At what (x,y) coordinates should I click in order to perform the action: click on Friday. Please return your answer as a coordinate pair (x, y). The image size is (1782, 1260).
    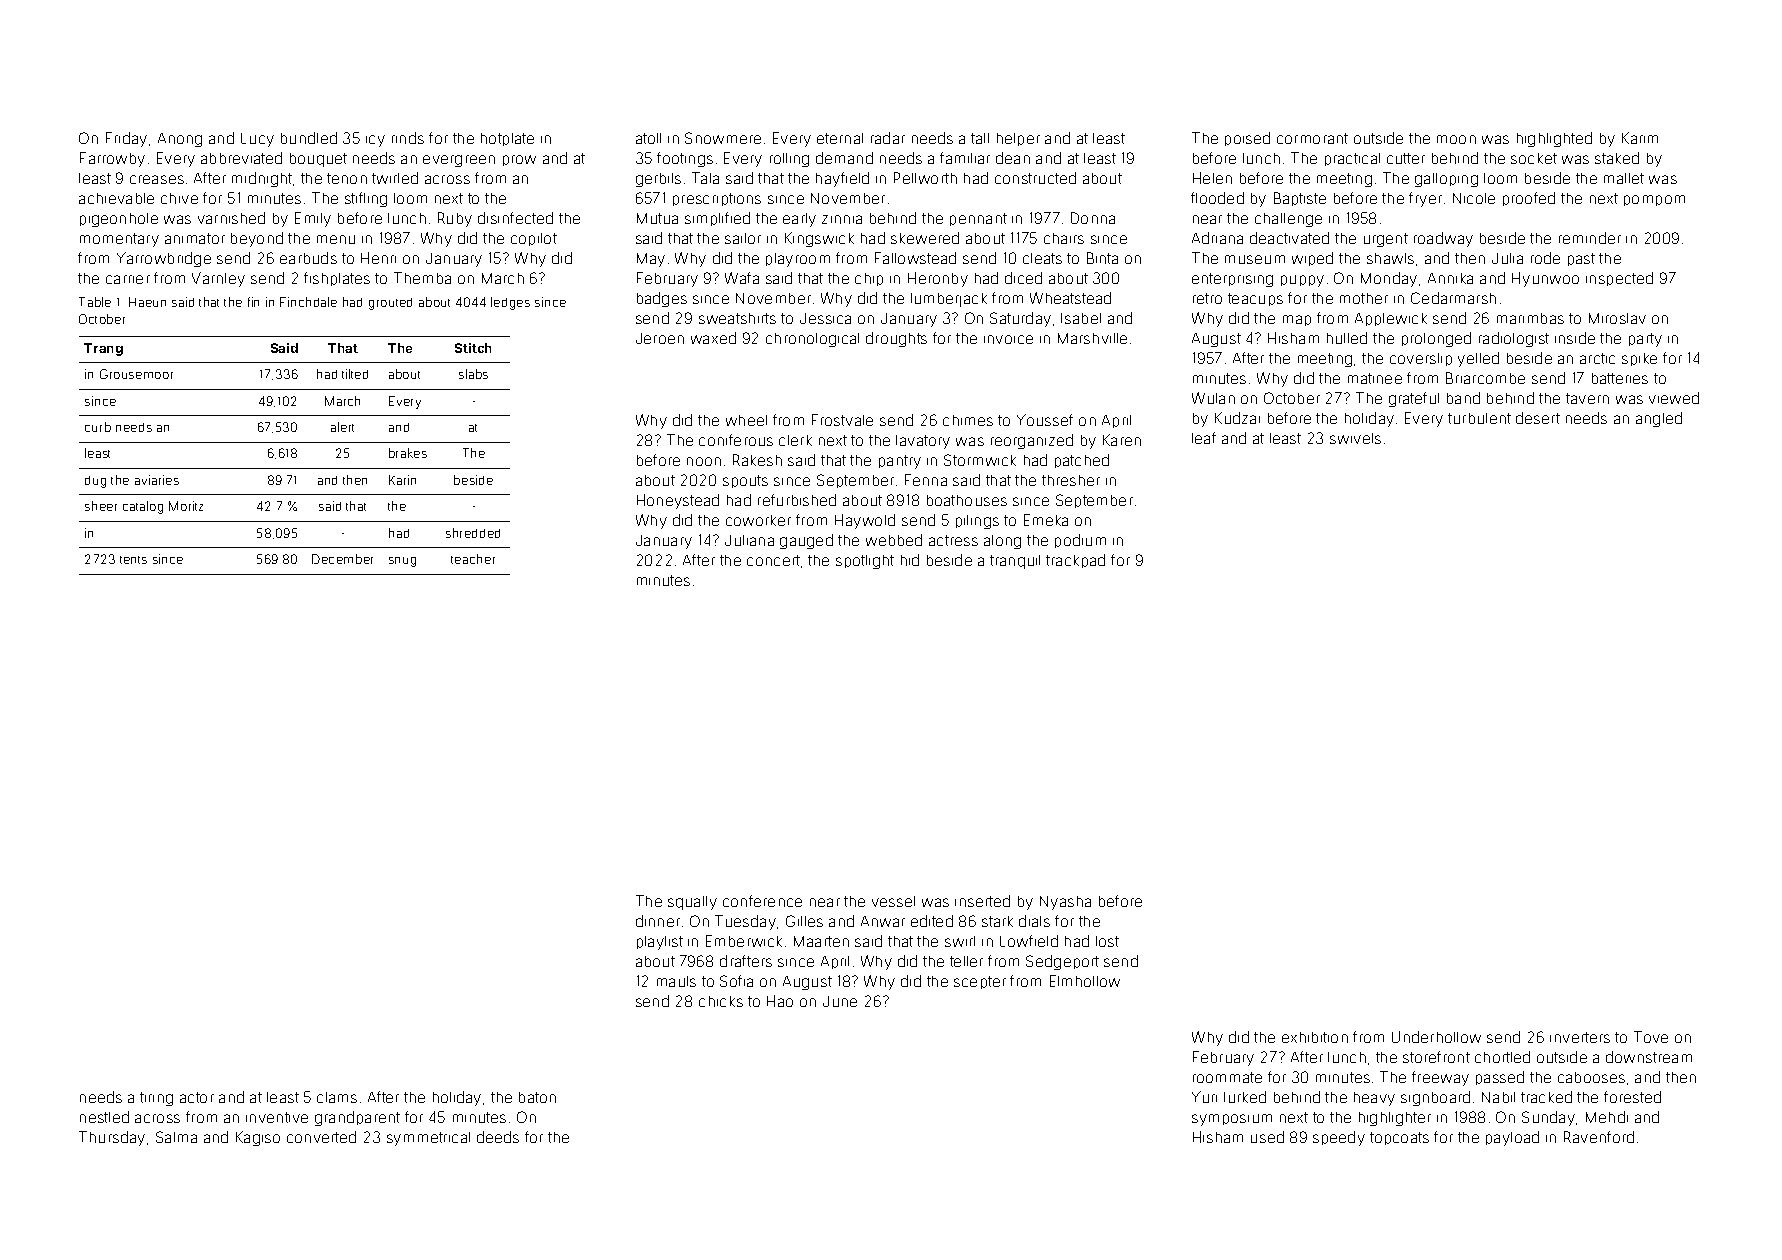
    Looking at the image, I should click on (126, 139).
